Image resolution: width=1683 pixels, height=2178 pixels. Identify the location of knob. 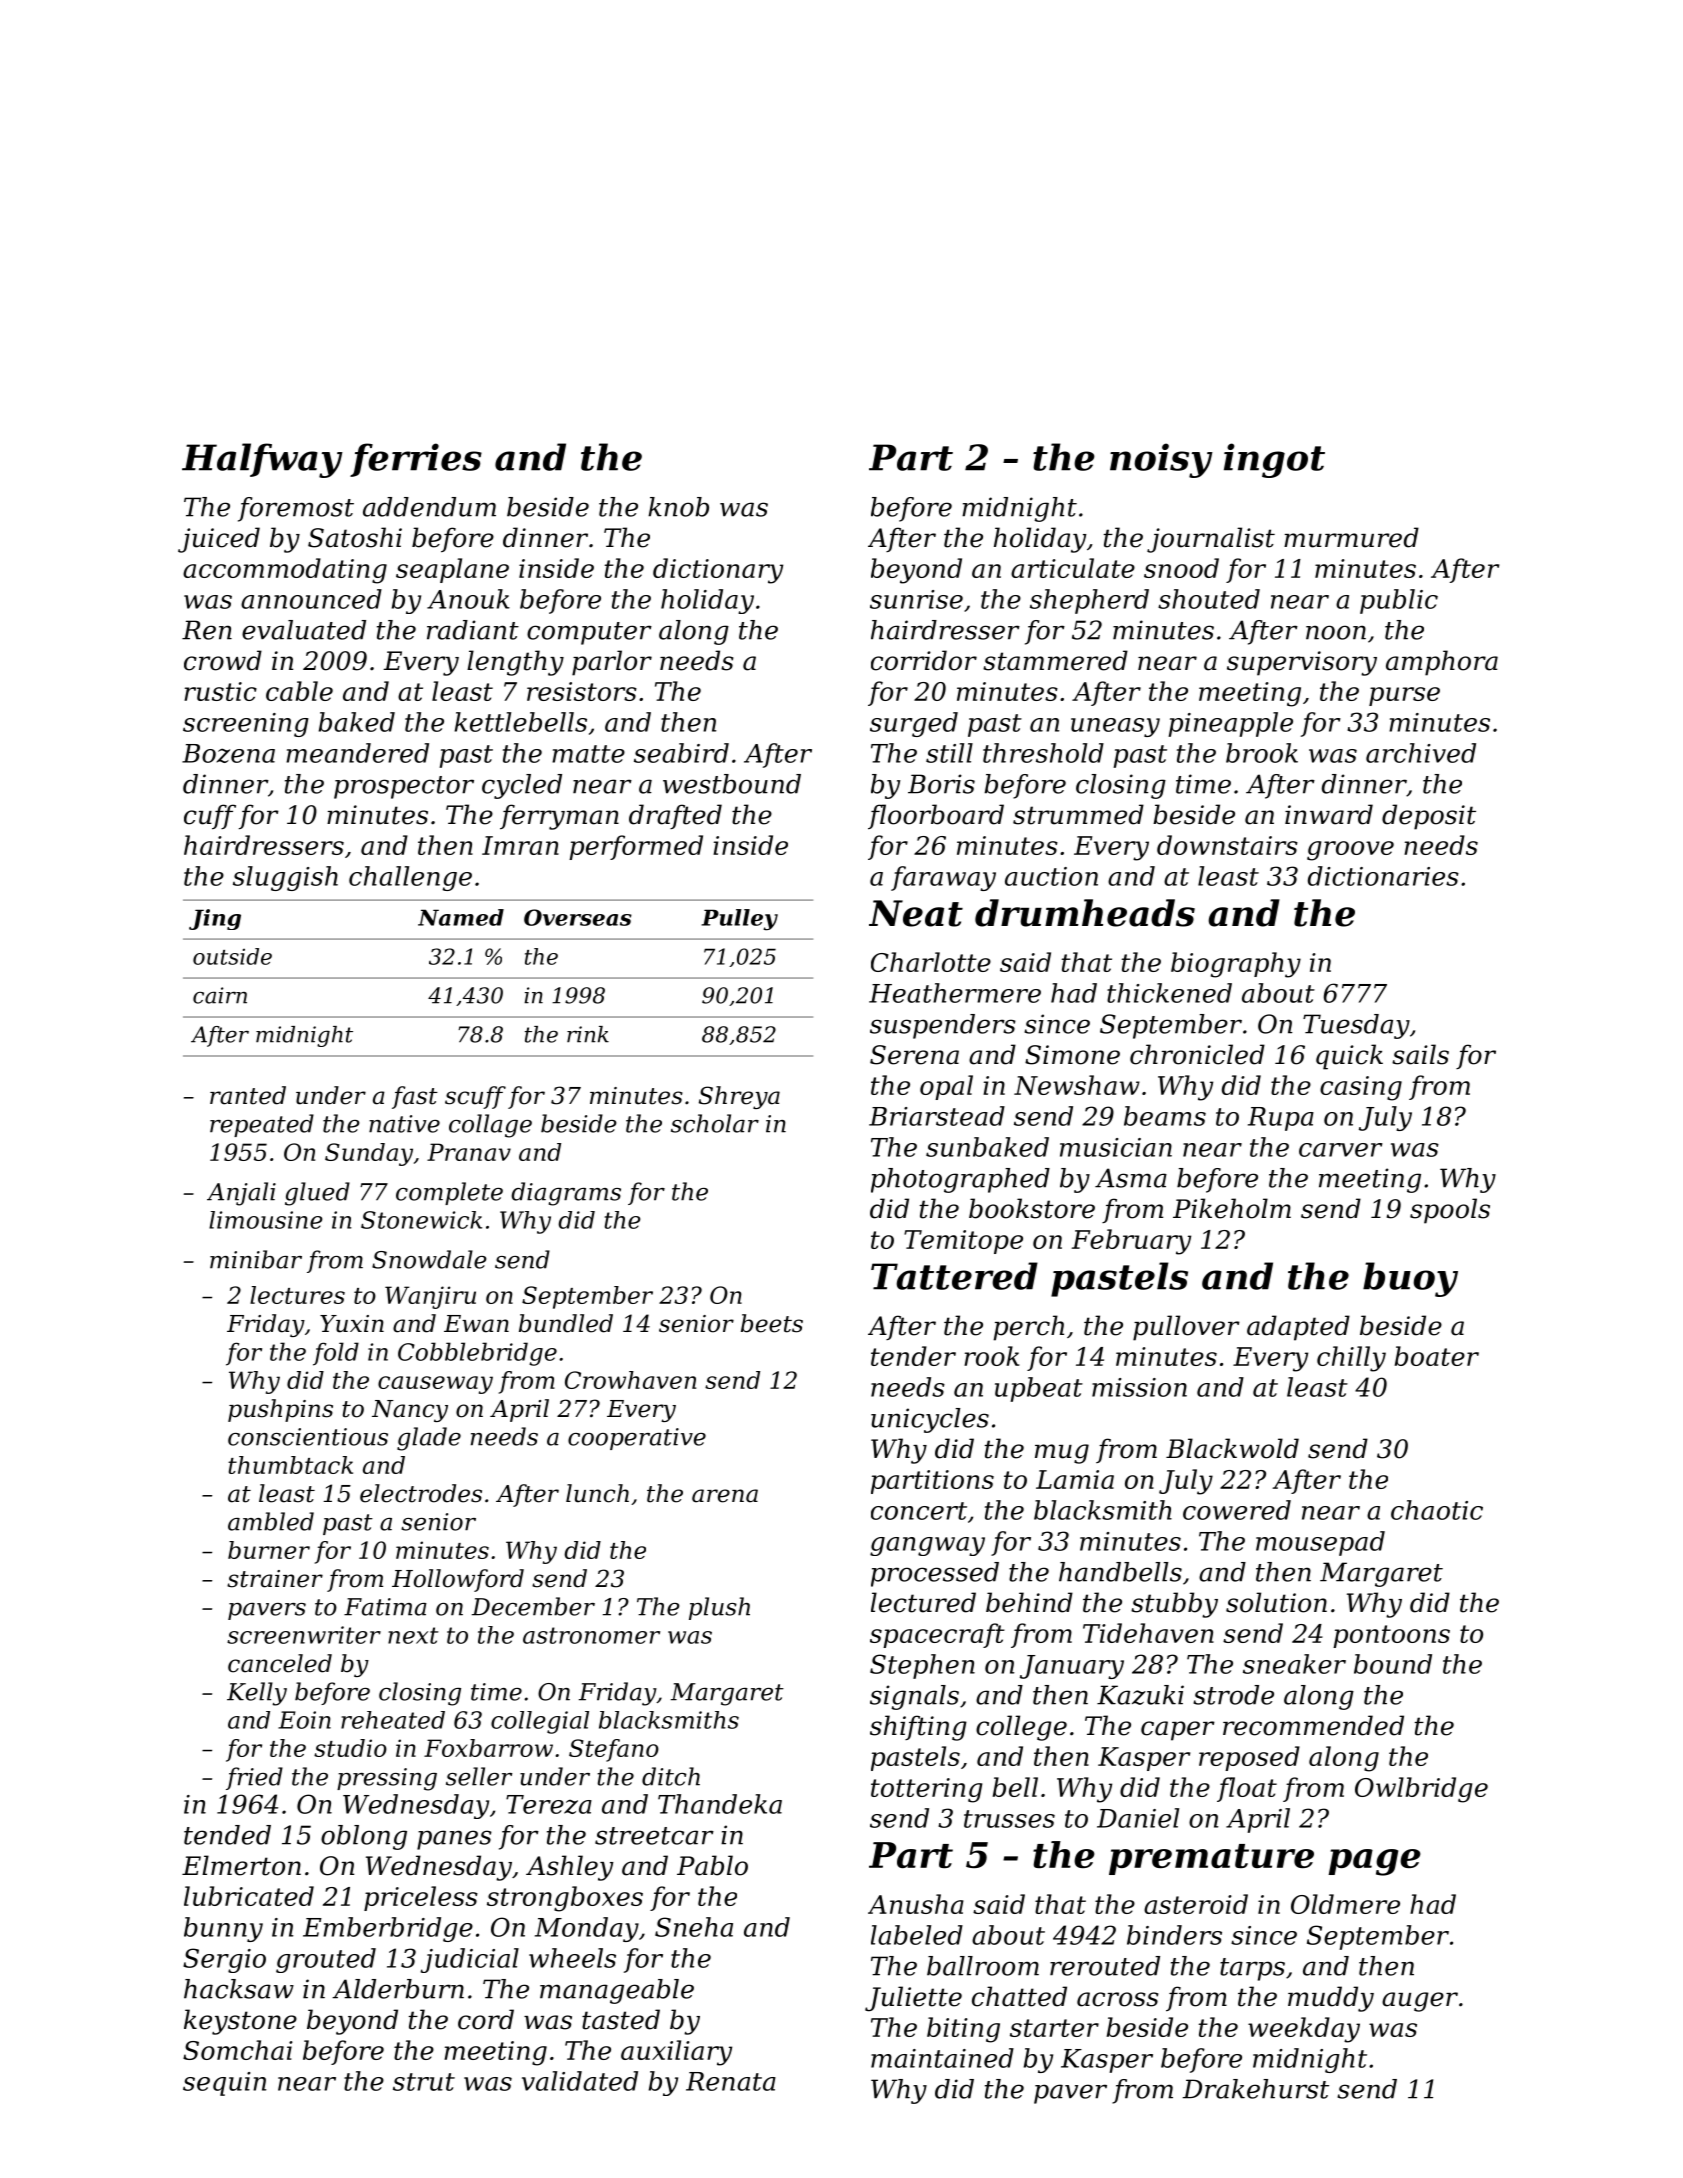
(678, 507).
